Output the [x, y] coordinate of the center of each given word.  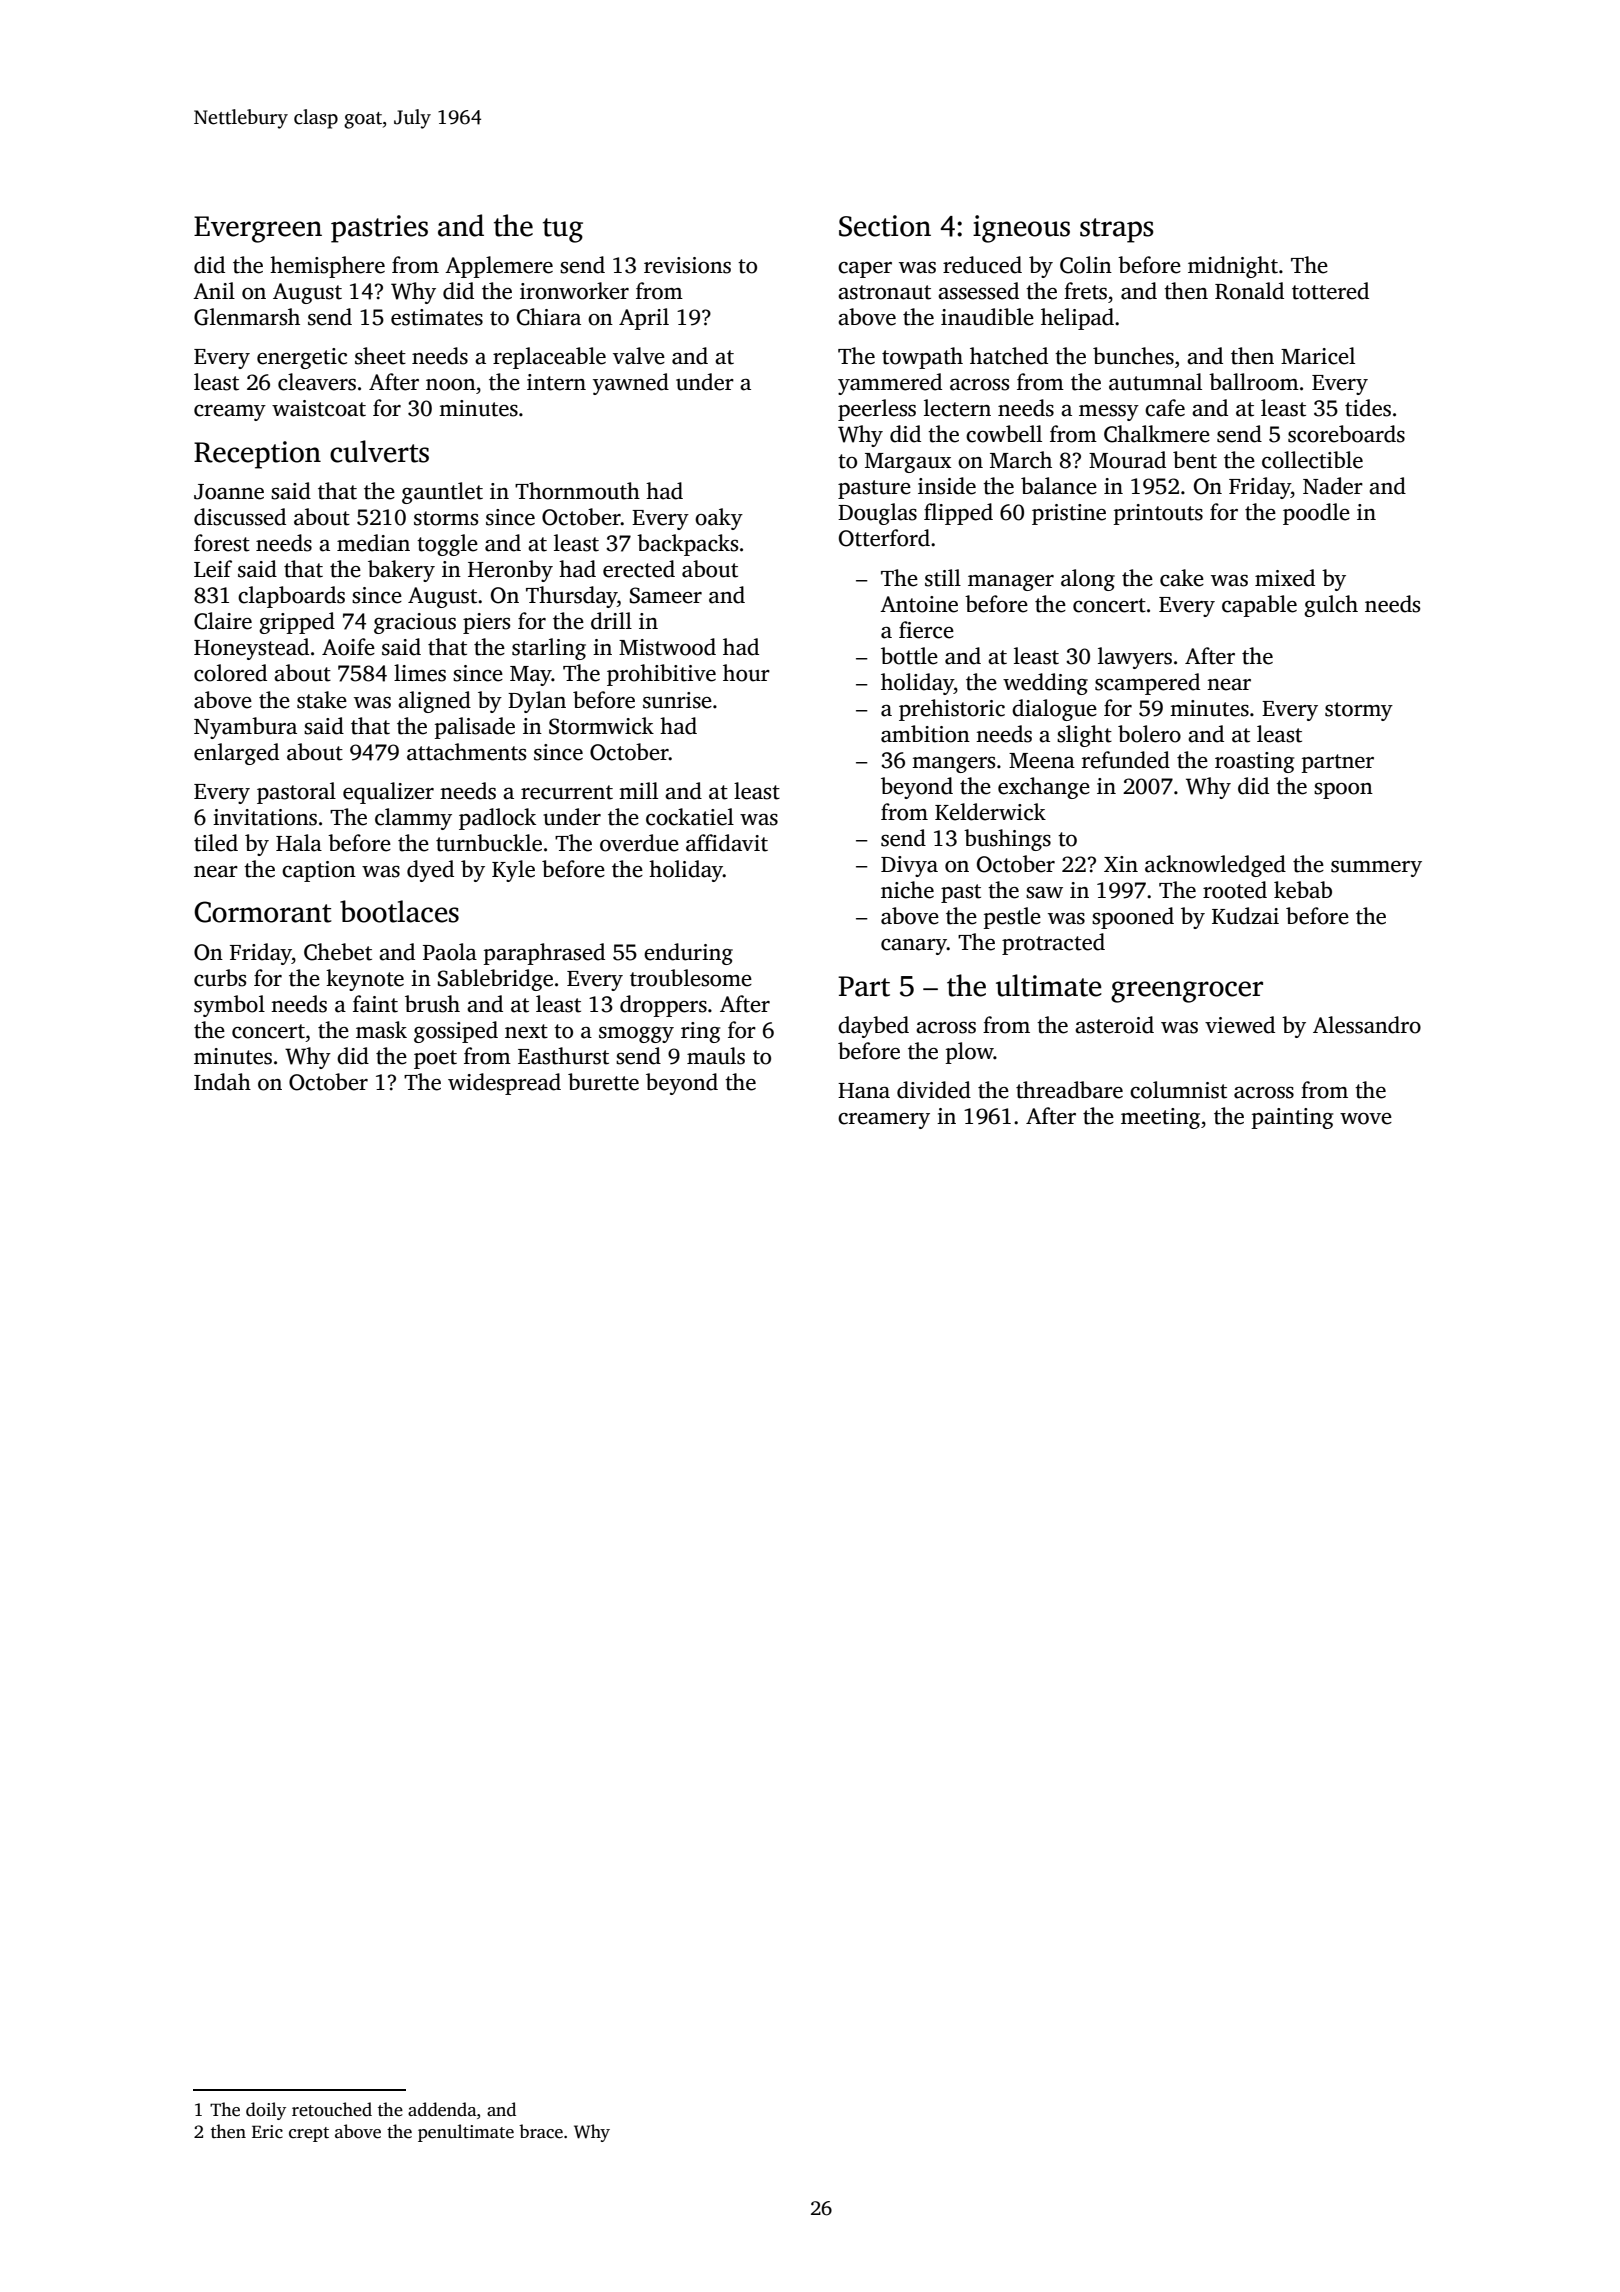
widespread [504, 1084]
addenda [442, 2109]
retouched [332, 2109]
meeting [1160, 1118]
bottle [909, 656]
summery [1376, 869]
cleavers [317, 382]
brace [541, 2131]
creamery [884, 1121]
